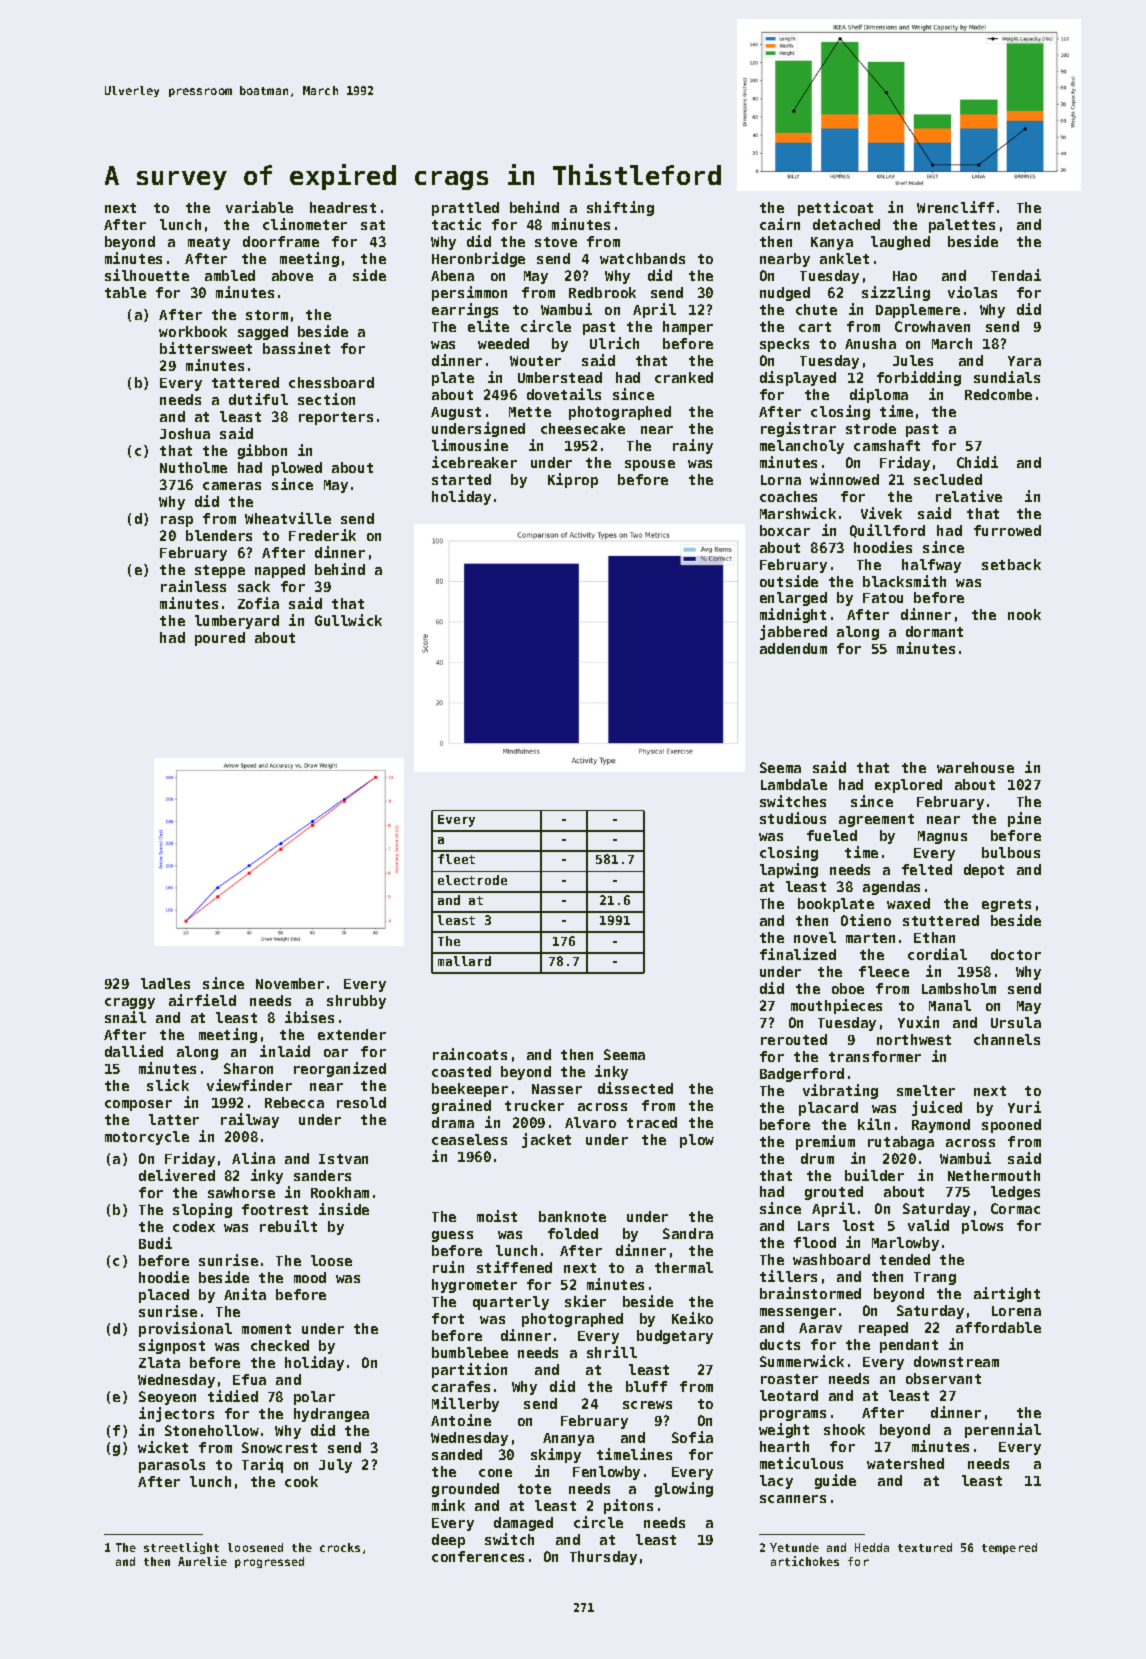 Image resolution: width=1146 pixels, height=1659 pixels. Describe the element at coordinates (193, 586) in the document. I see `rainless` at that location.
